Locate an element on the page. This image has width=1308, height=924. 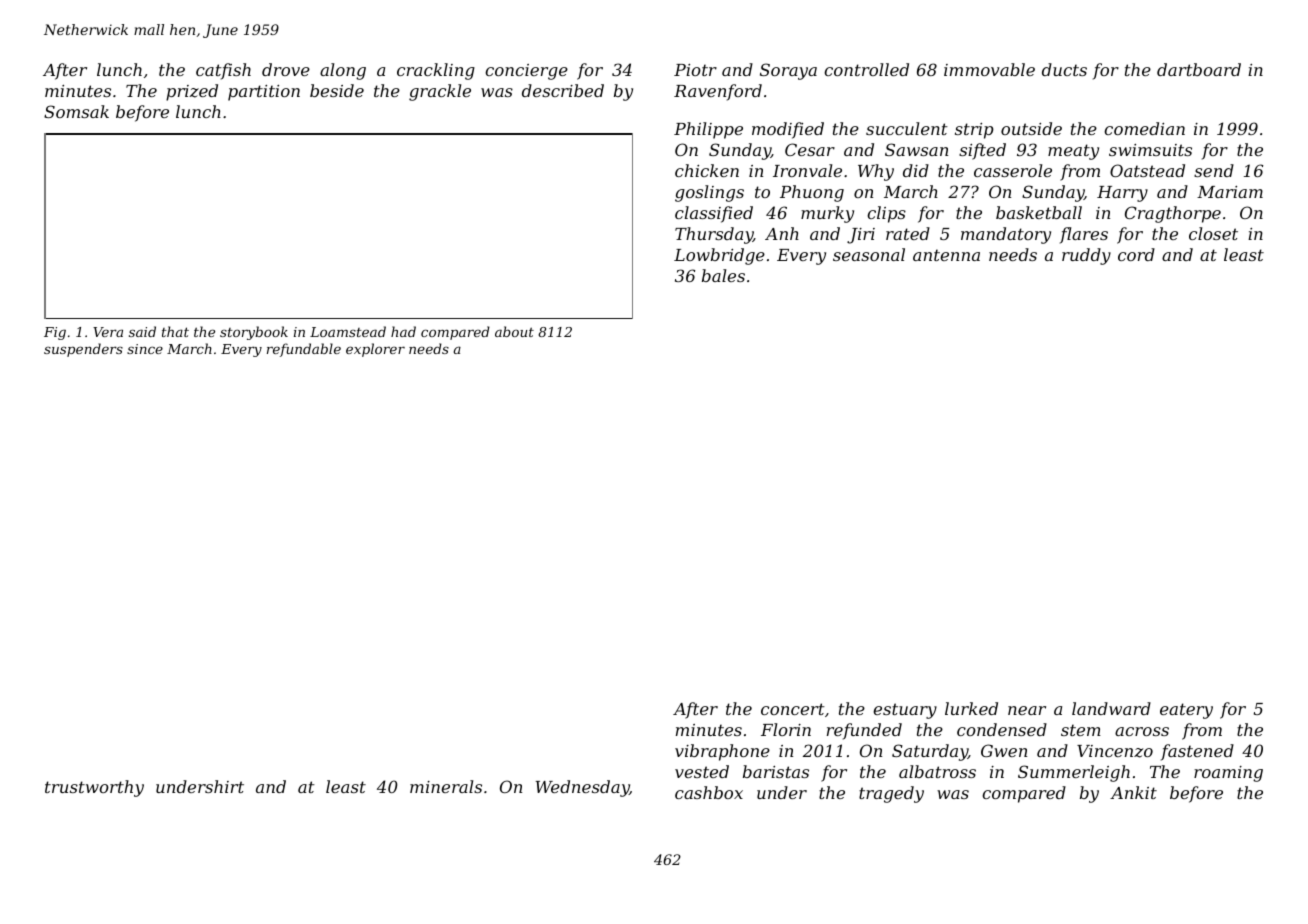
about is located at coordinates (514, 331).
